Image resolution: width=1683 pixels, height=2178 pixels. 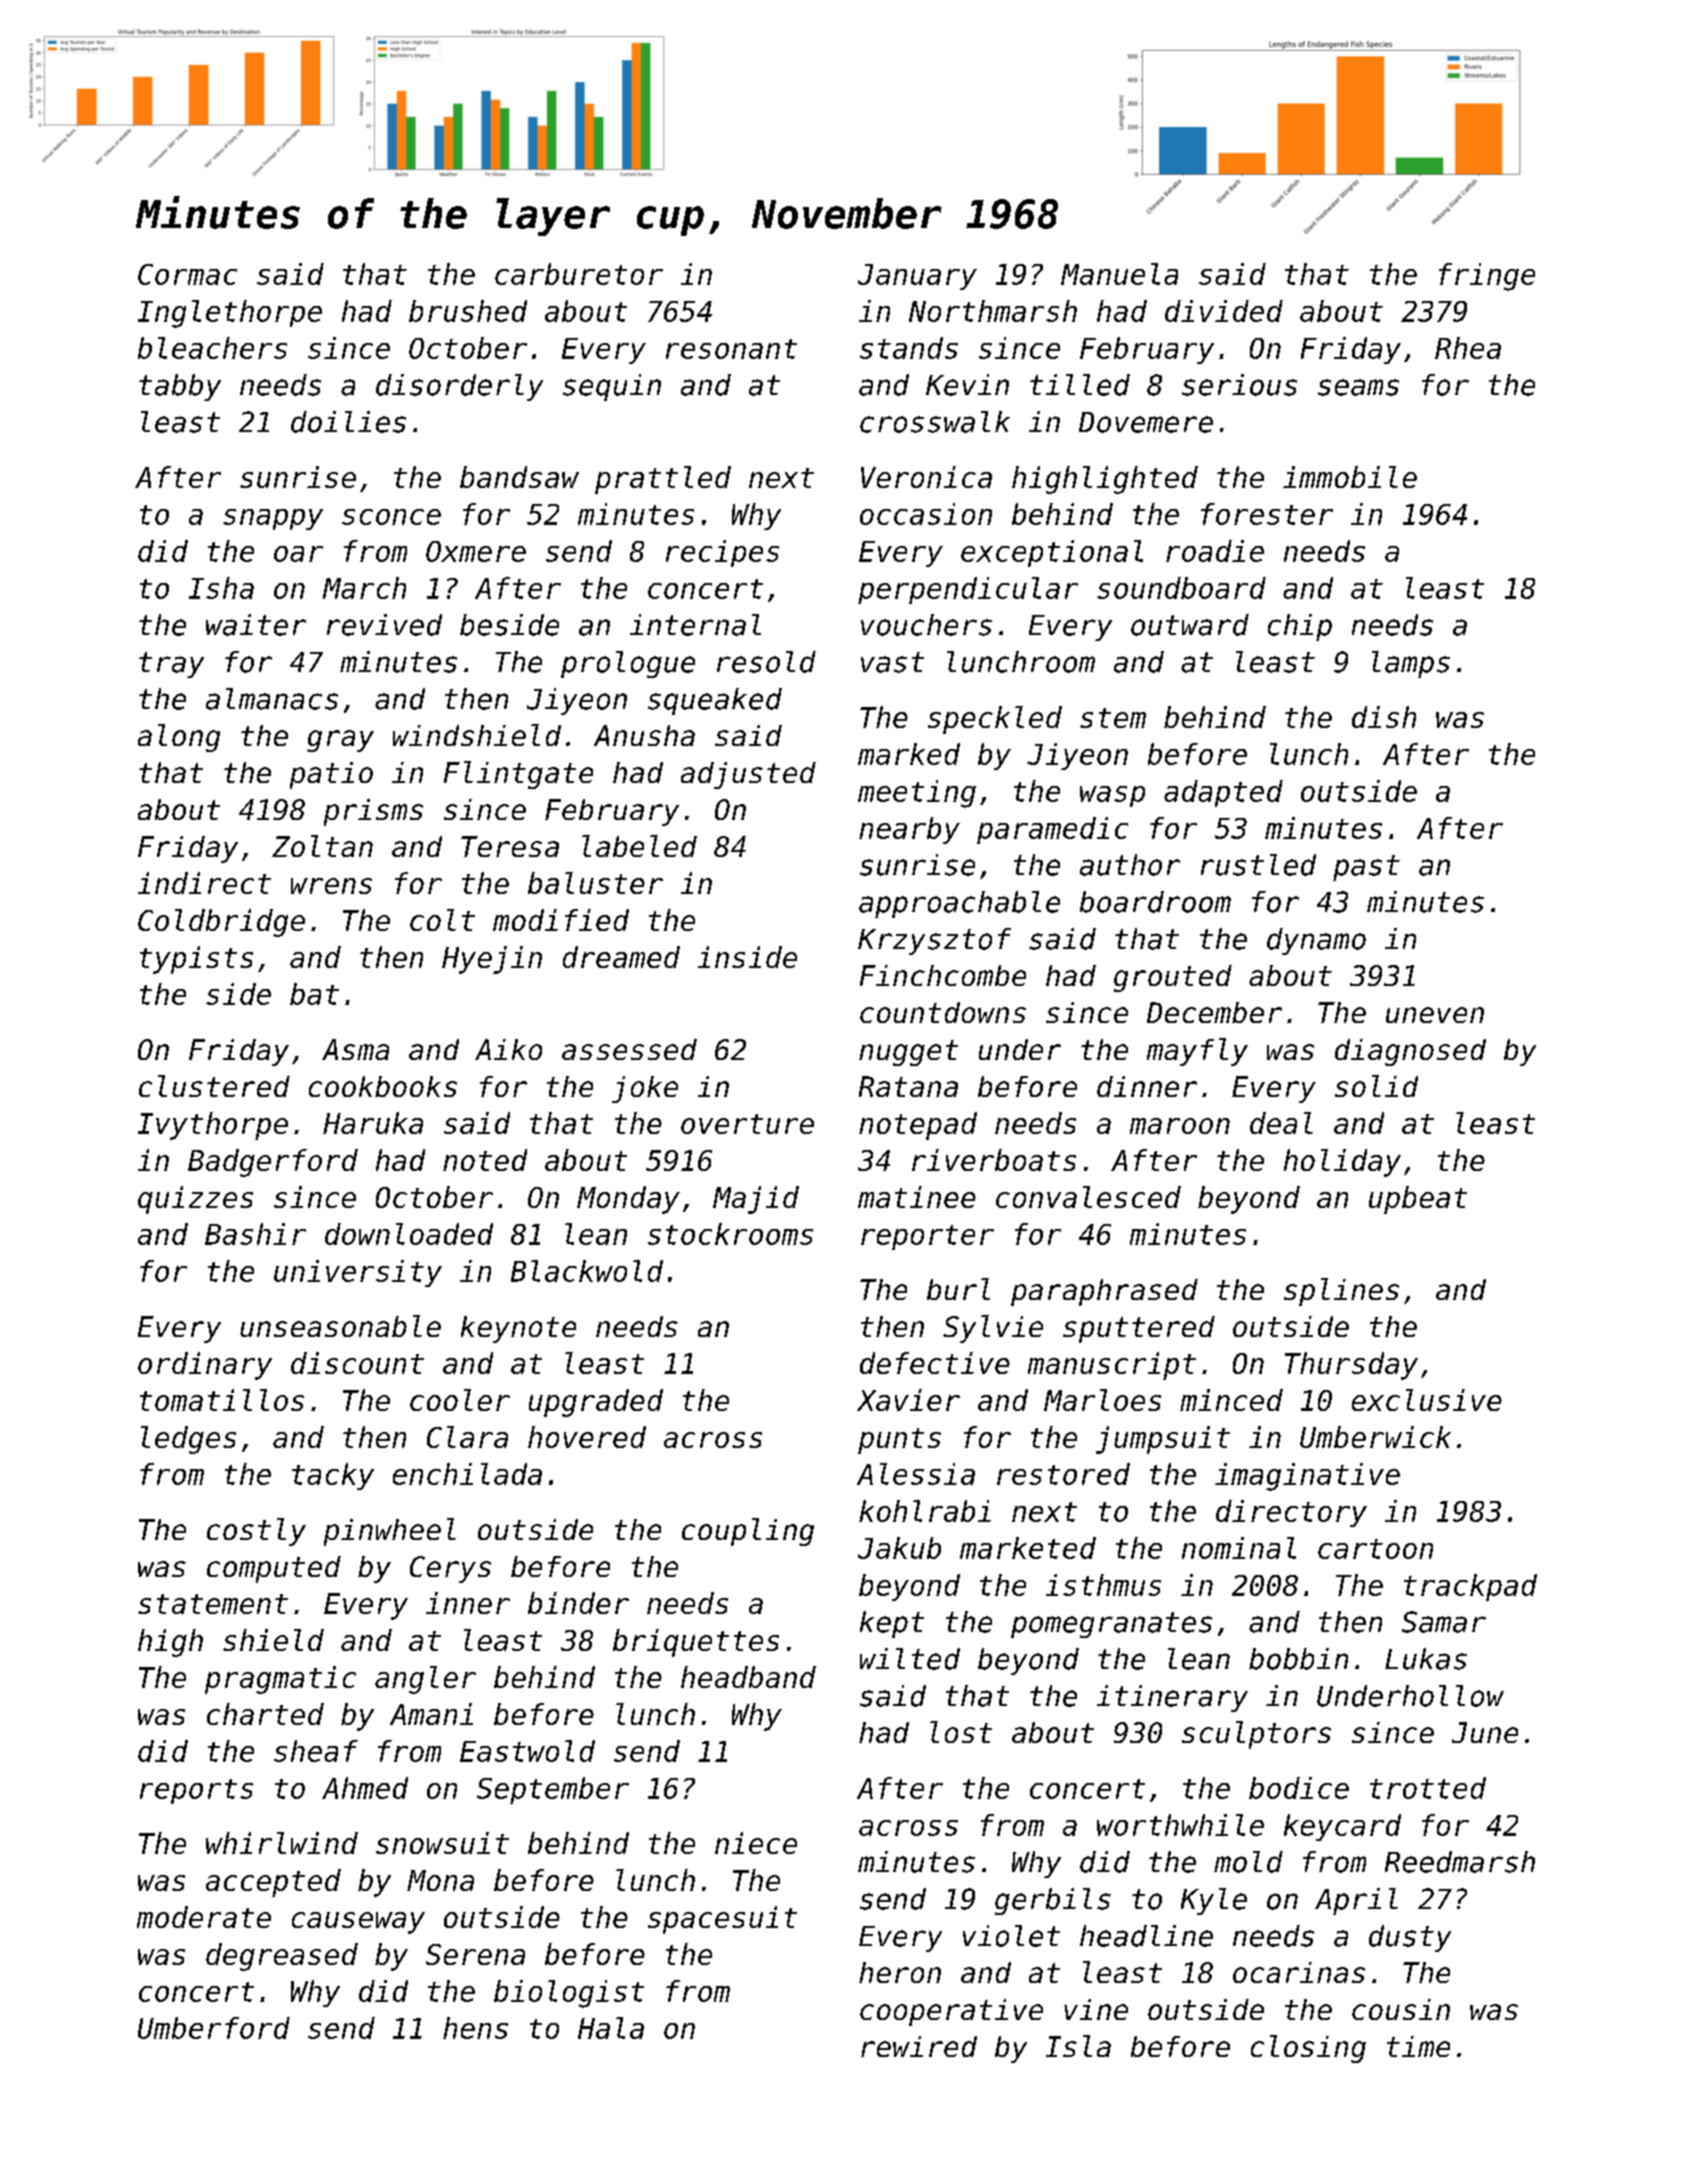 I want to click on stockrooms, so click(x=730, y=1234).
